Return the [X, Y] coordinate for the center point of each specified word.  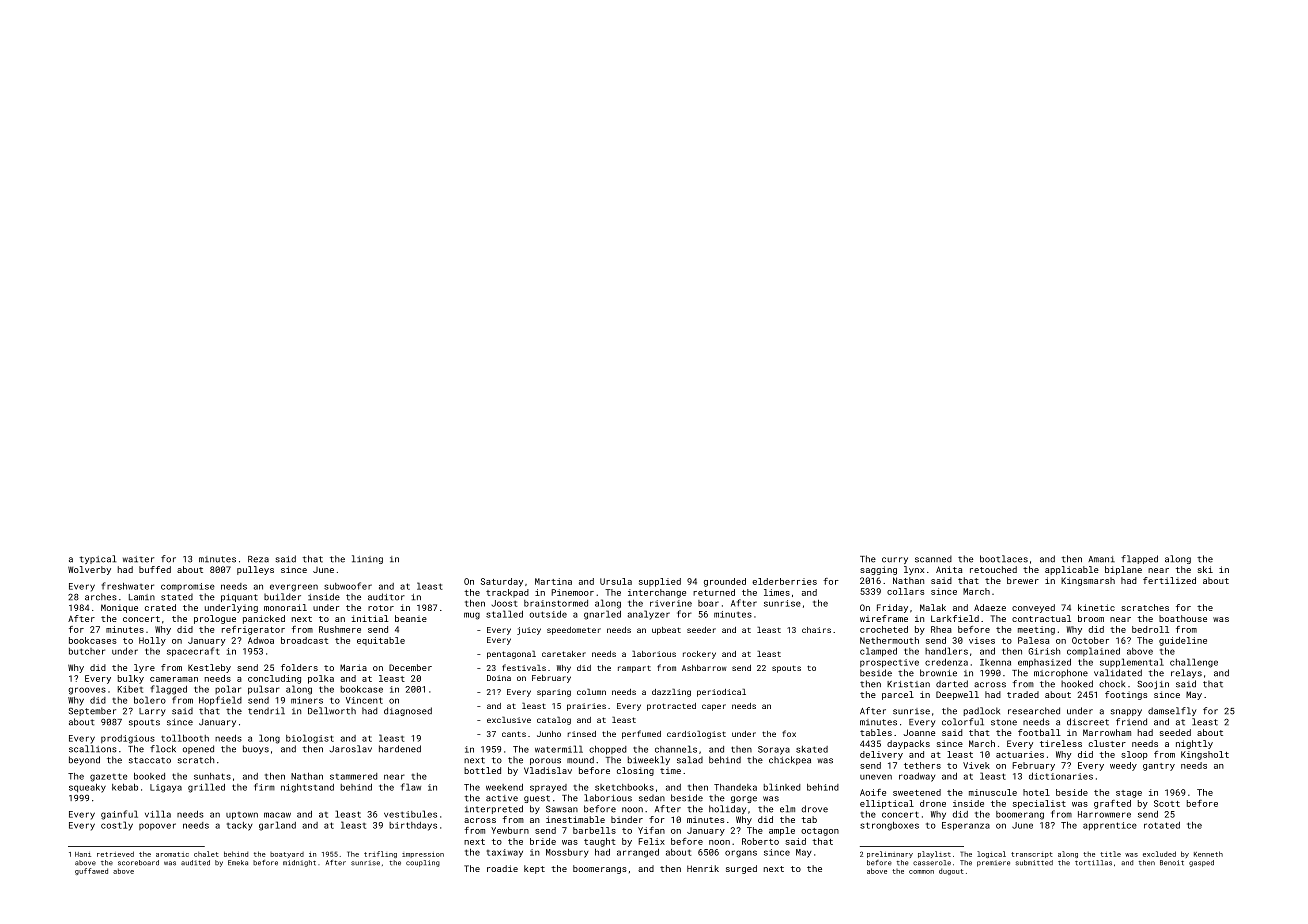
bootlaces [1004, 559]
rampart [634, 669]
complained [1093, 651]
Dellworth [332, 711]
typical [97, 559]
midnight [299, 863]
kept [534, 869]
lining [367, 559]
